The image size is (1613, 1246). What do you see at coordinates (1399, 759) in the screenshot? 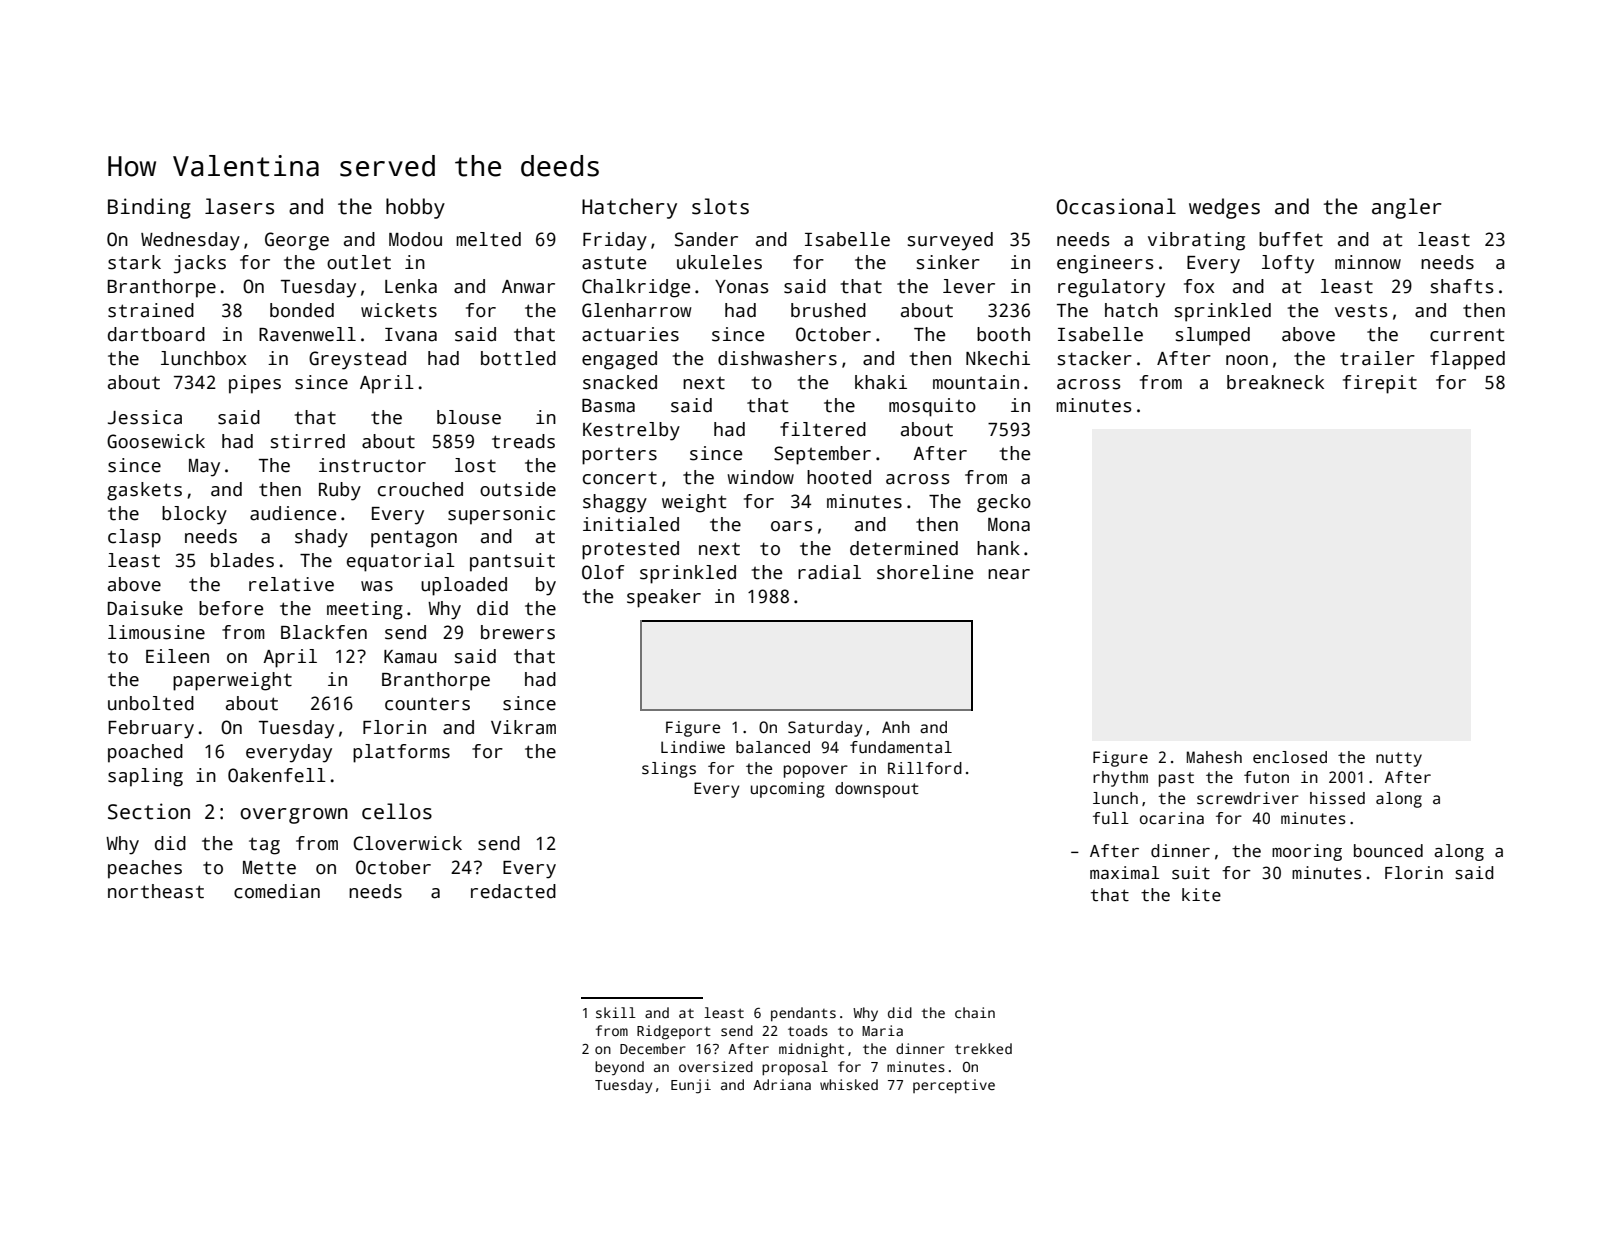
I see `nutty` at bounding box center [1399, 759].
